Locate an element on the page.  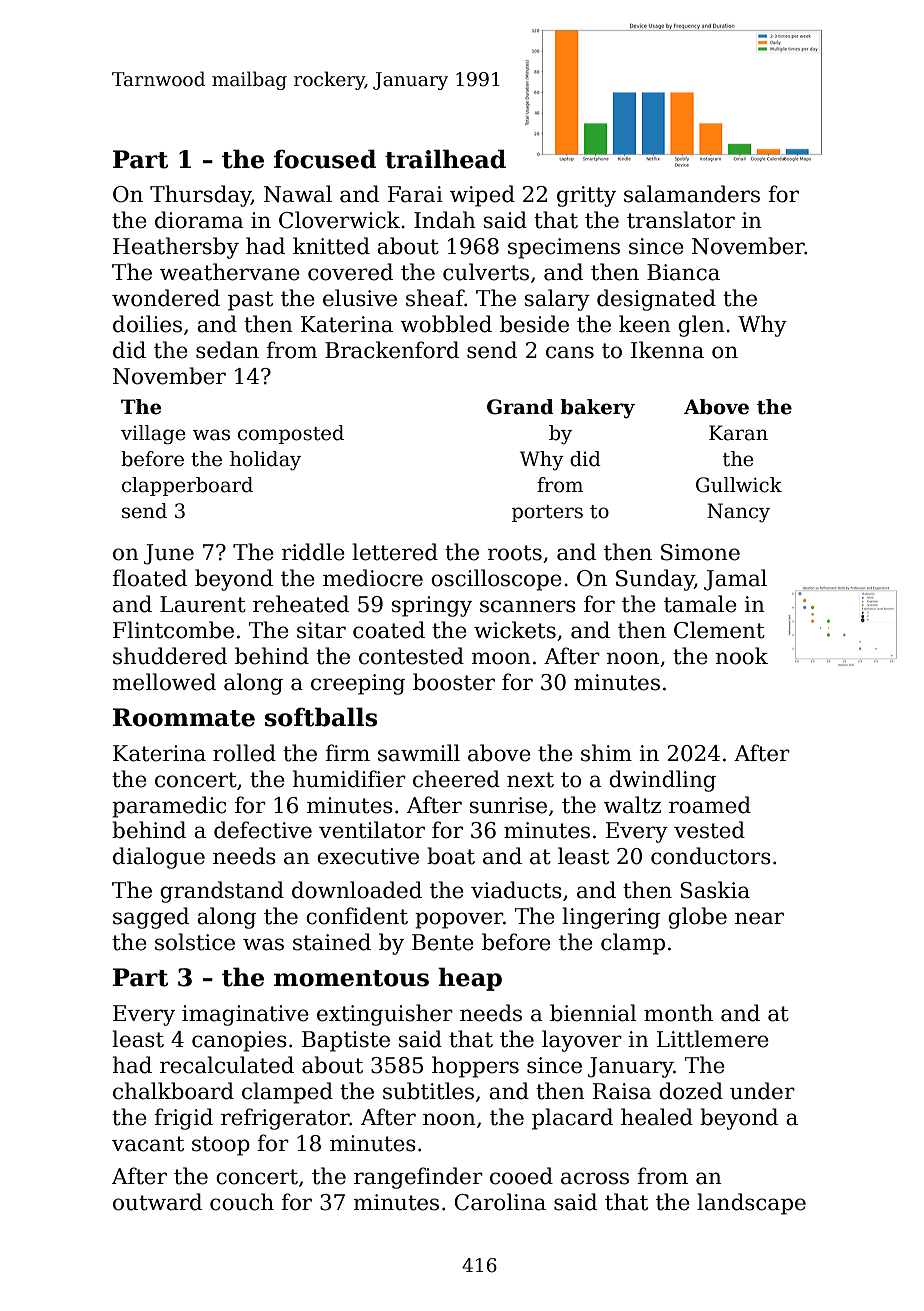
humidifier is located at coordinates (349, 779).
